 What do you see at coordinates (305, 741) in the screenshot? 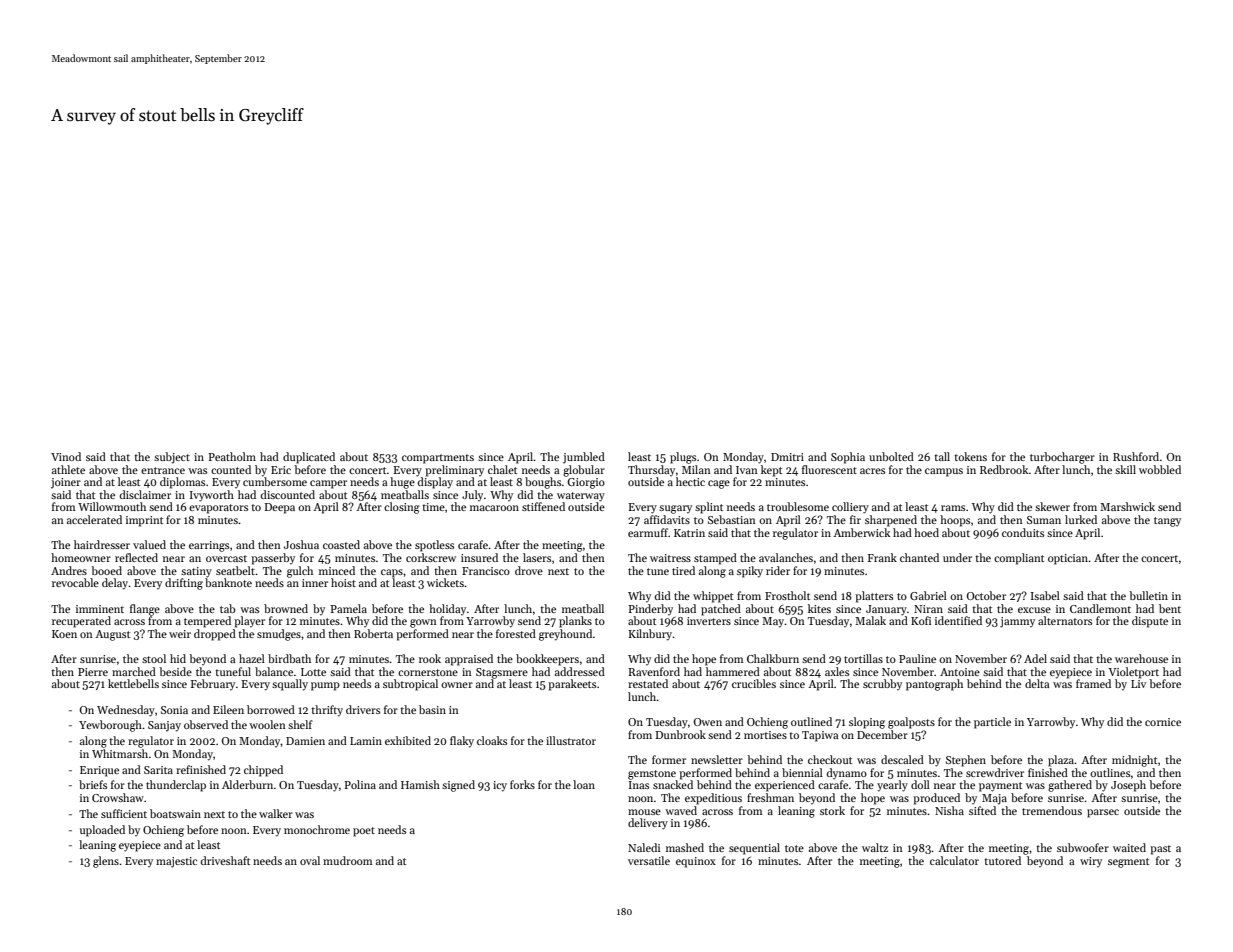
I see `Damien` at bounding box center [305, 741].
